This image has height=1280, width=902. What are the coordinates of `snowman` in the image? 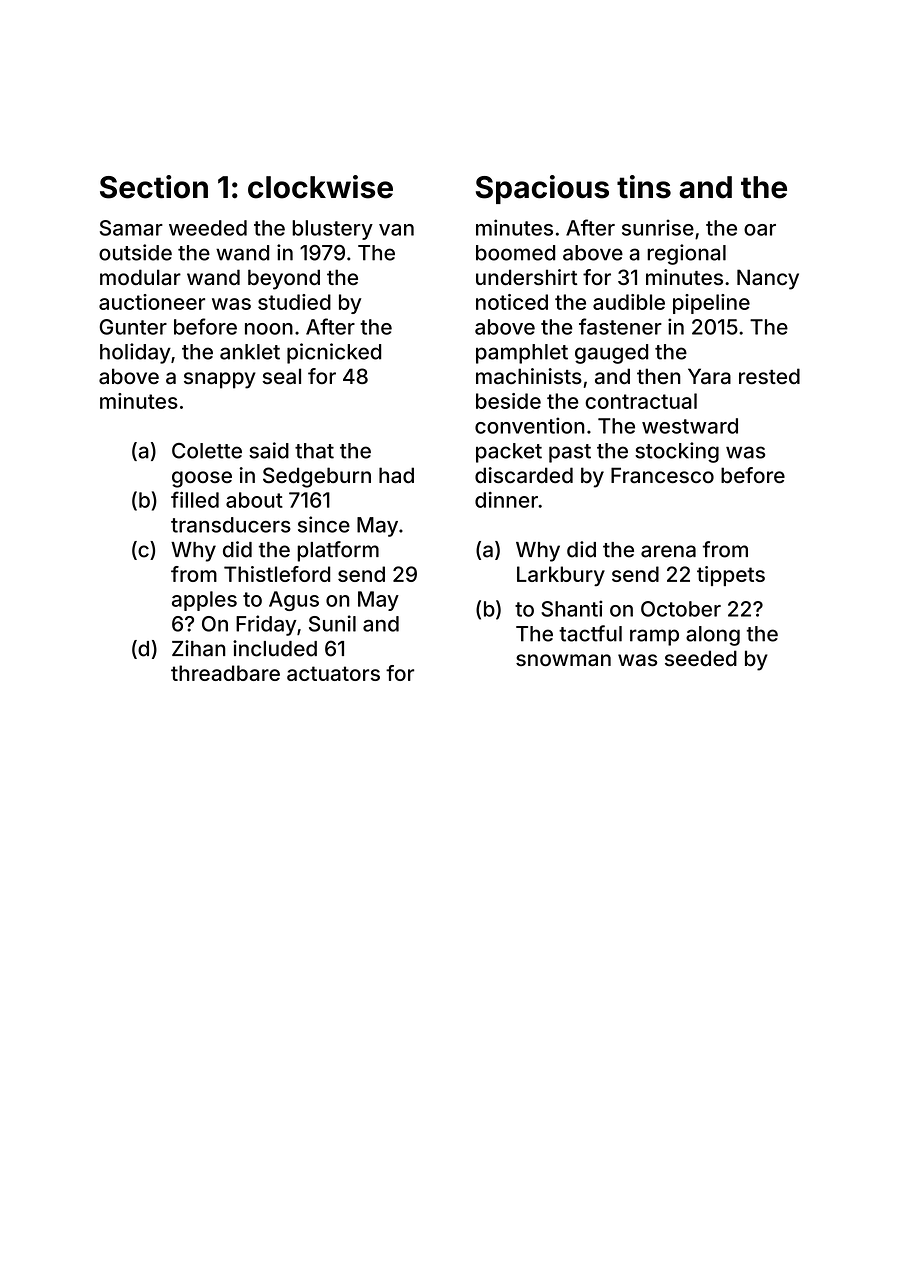 It's located at (563, 660).
